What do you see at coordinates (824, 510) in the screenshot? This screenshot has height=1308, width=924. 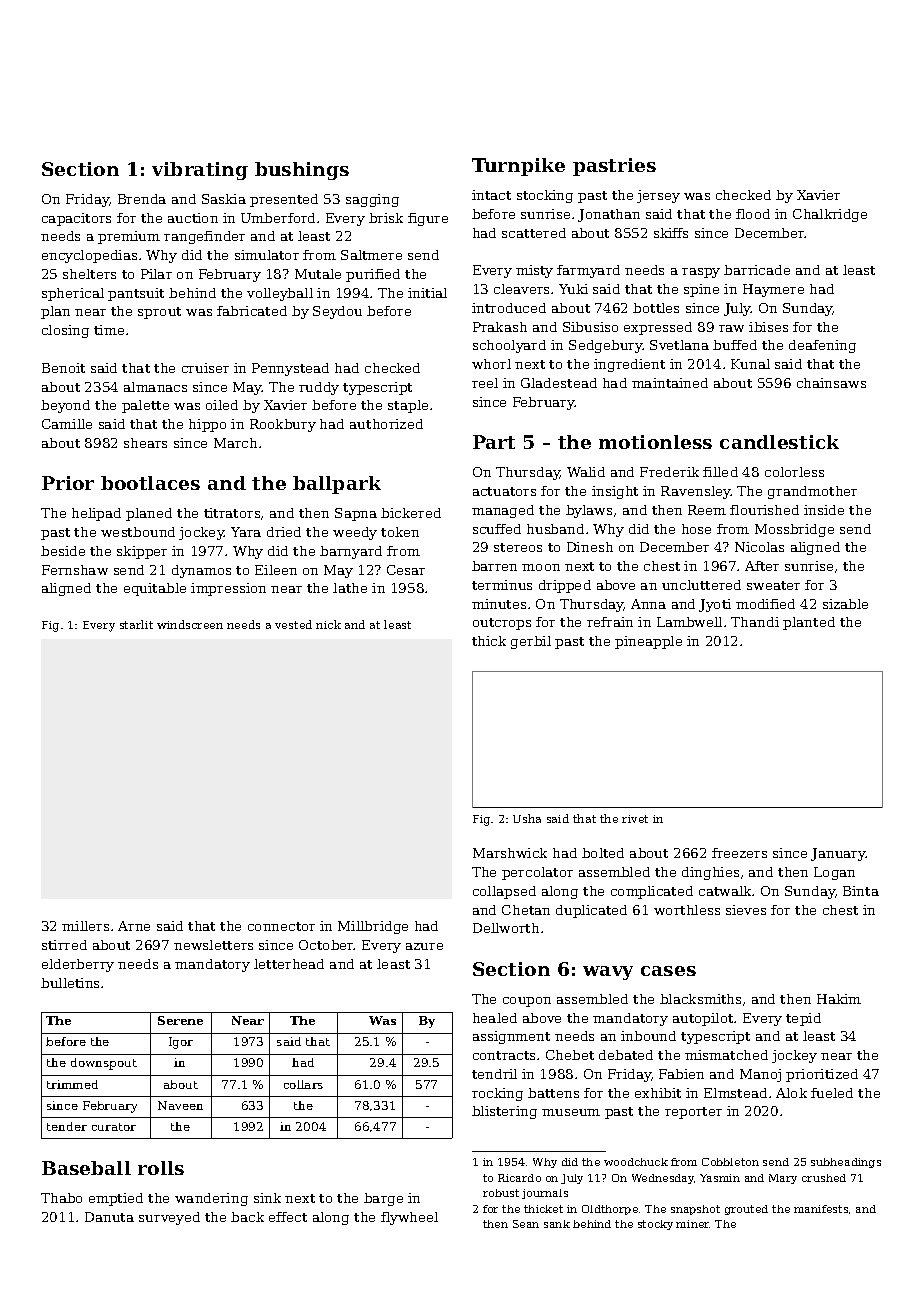 I see `inside` at bounding box center [824, 510].
